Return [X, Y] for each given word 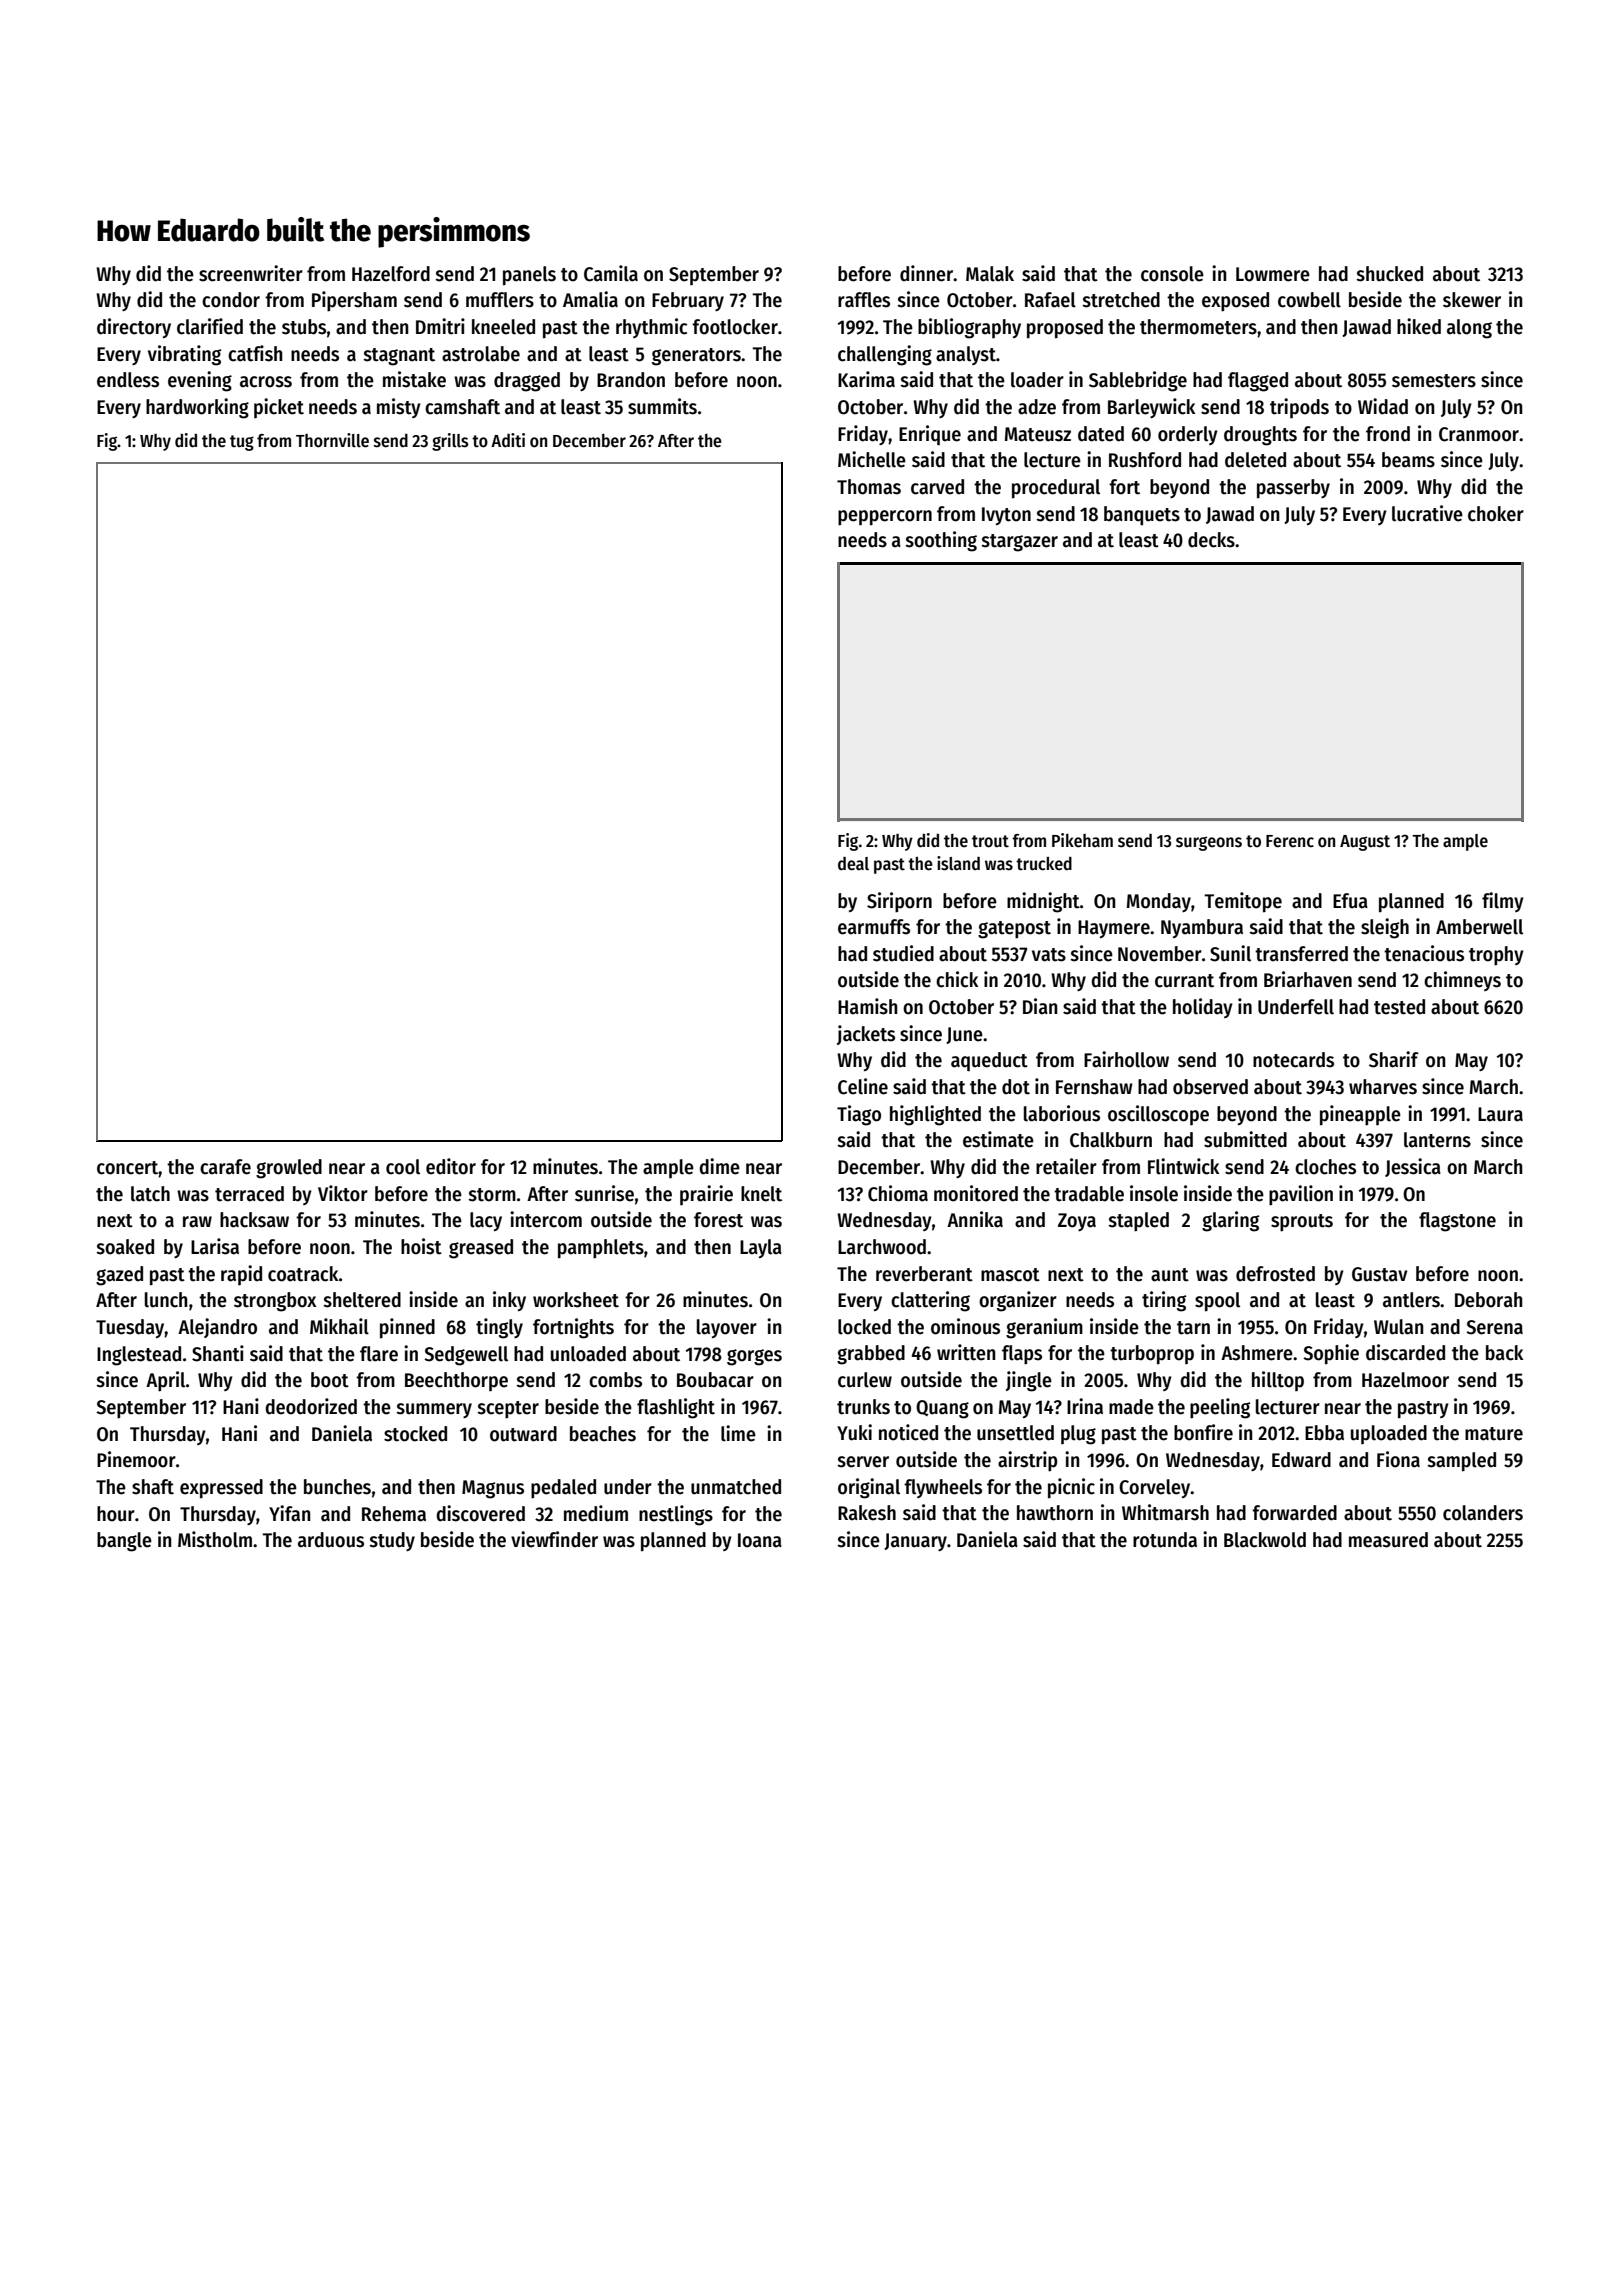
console [1172, 274]
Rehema [394, 1514]
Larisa [215, 1246]
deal [853, 864]
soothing [941, 541]
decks [1211, 540]
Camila [611, 273]
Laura [1500, 1114]
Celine [863, 1086]
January [915, 1542]
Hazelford [391, 274]
